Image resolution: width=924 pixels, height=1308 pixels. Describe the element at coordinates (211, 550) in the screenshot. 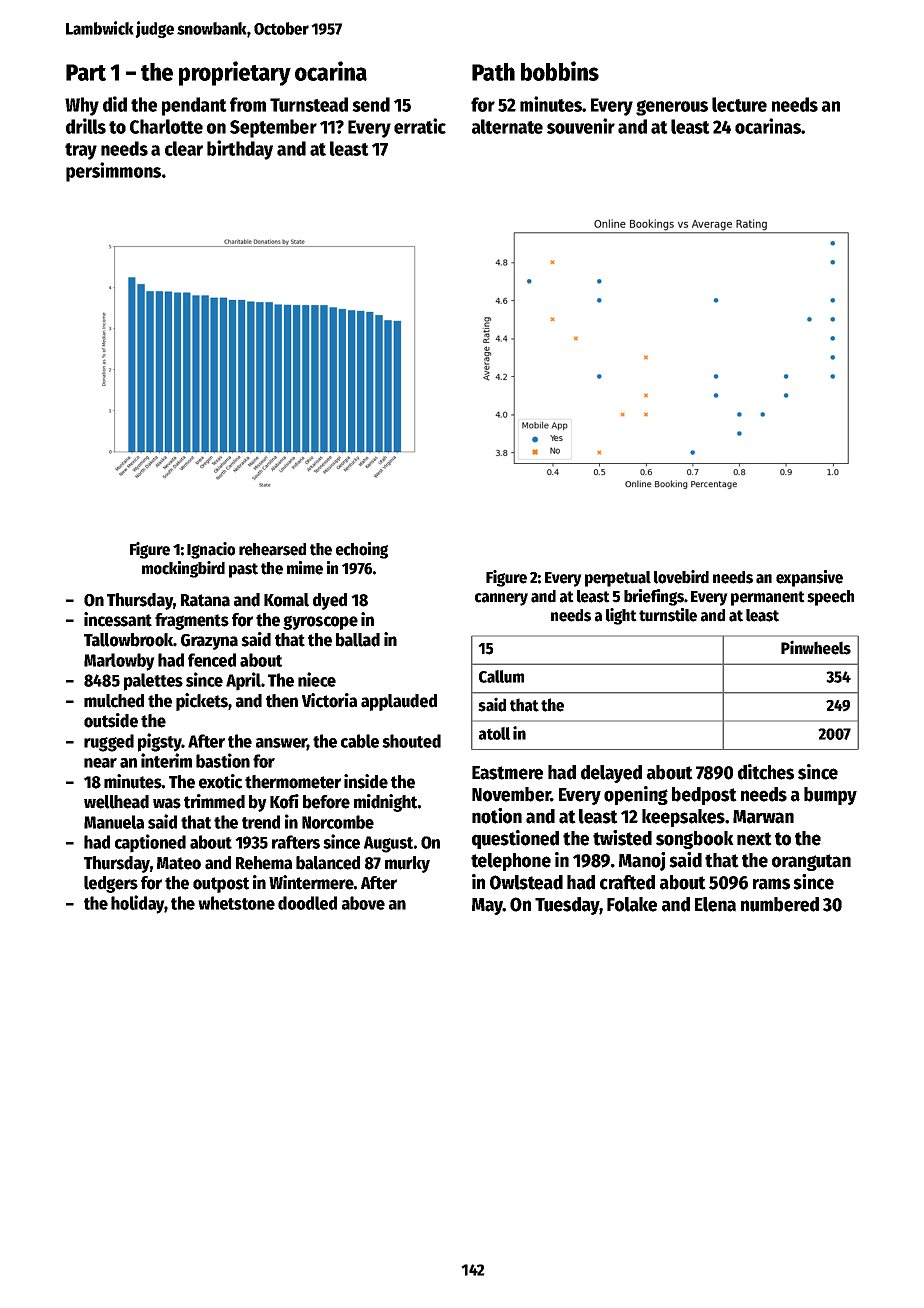

I see `Ignacio` at that location.
